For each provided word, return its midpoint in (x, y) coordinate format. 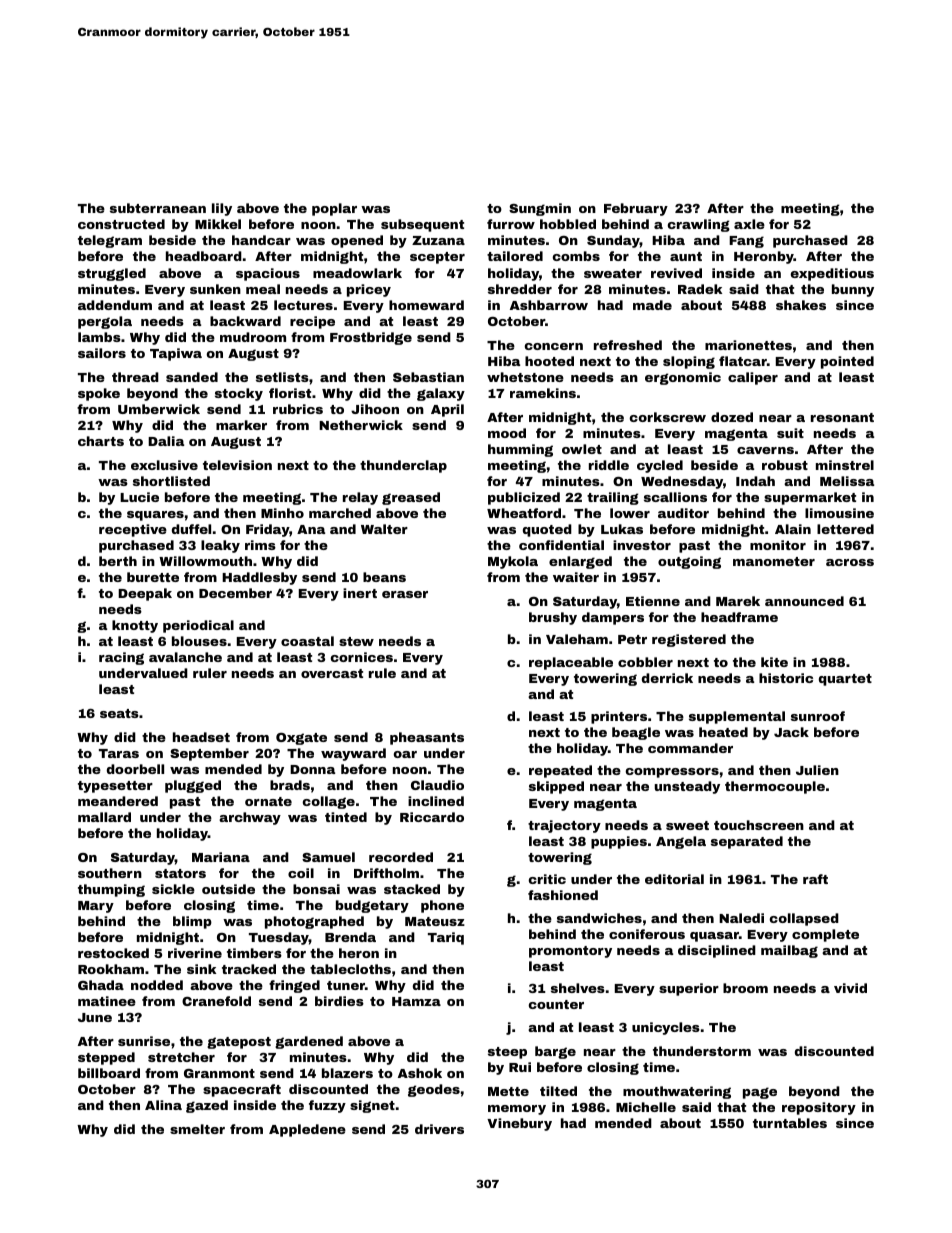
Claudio (437, 785)
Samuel (328, 857)
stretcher (181, 1057)
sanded (192, 377)
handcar (261, 240)
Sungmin (540, 209)
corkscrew (668, 417)
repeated (560, 771)
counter (556, 1004)
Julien (817, 770)
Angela (681, 842)
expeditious (832, 274)
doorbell (135, 769)
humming (520, 450)
